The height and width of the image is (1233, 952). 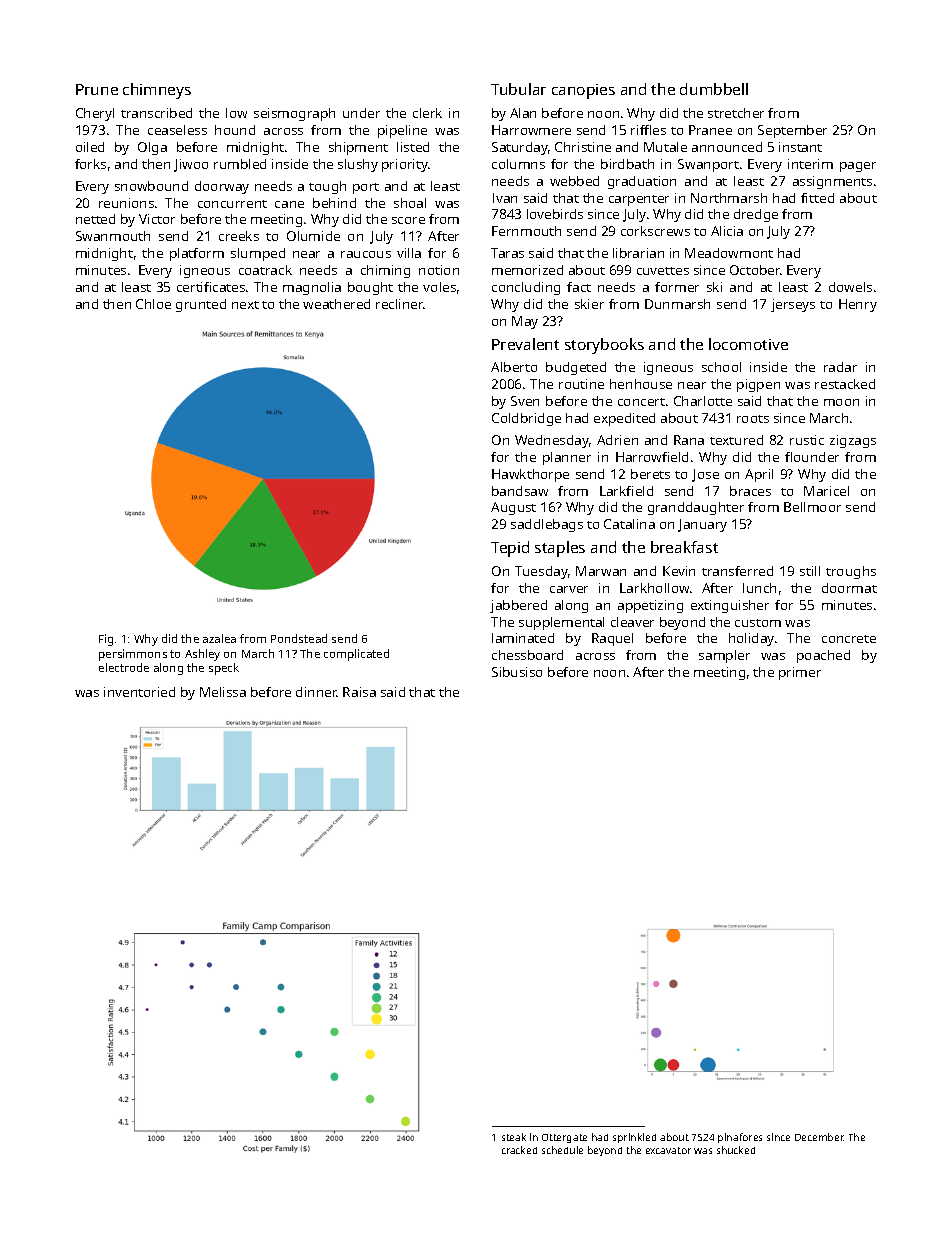 I want to click on netted, so click(x=95, y=219).
